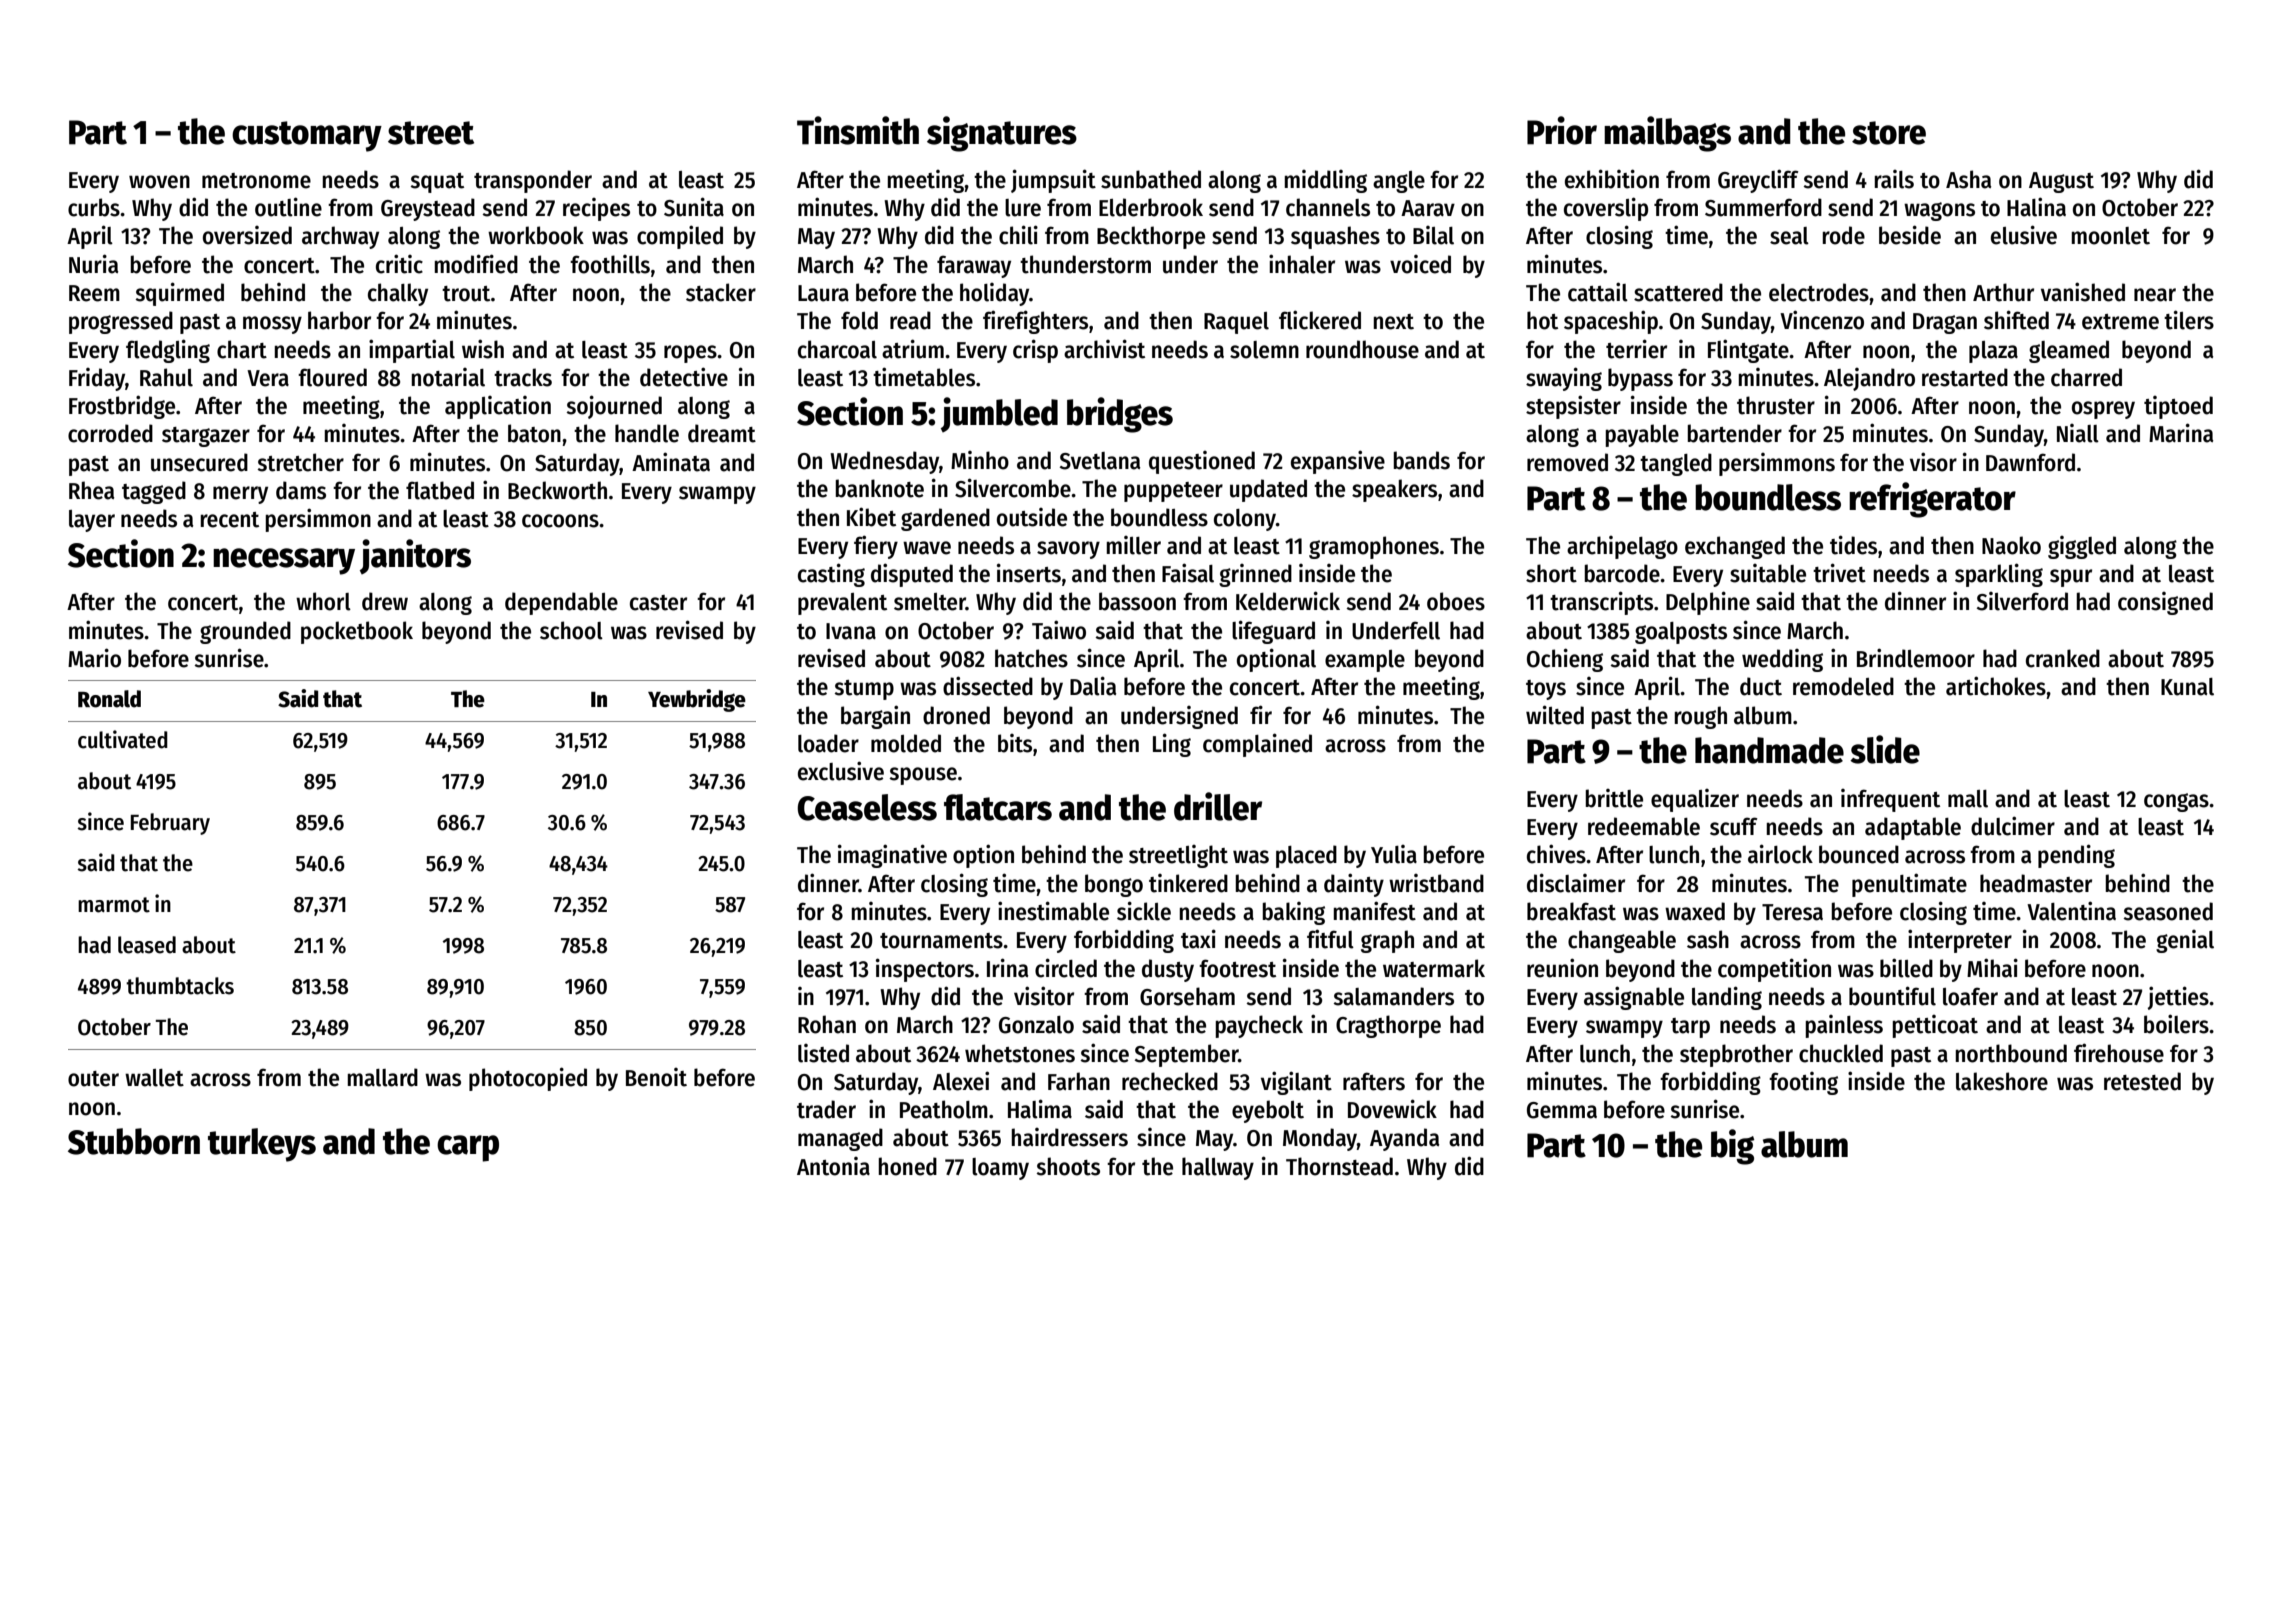  What do you see at coordinates (833, 1166) in the image?
I see `Antonia` at bounding box center [833, 1166].
